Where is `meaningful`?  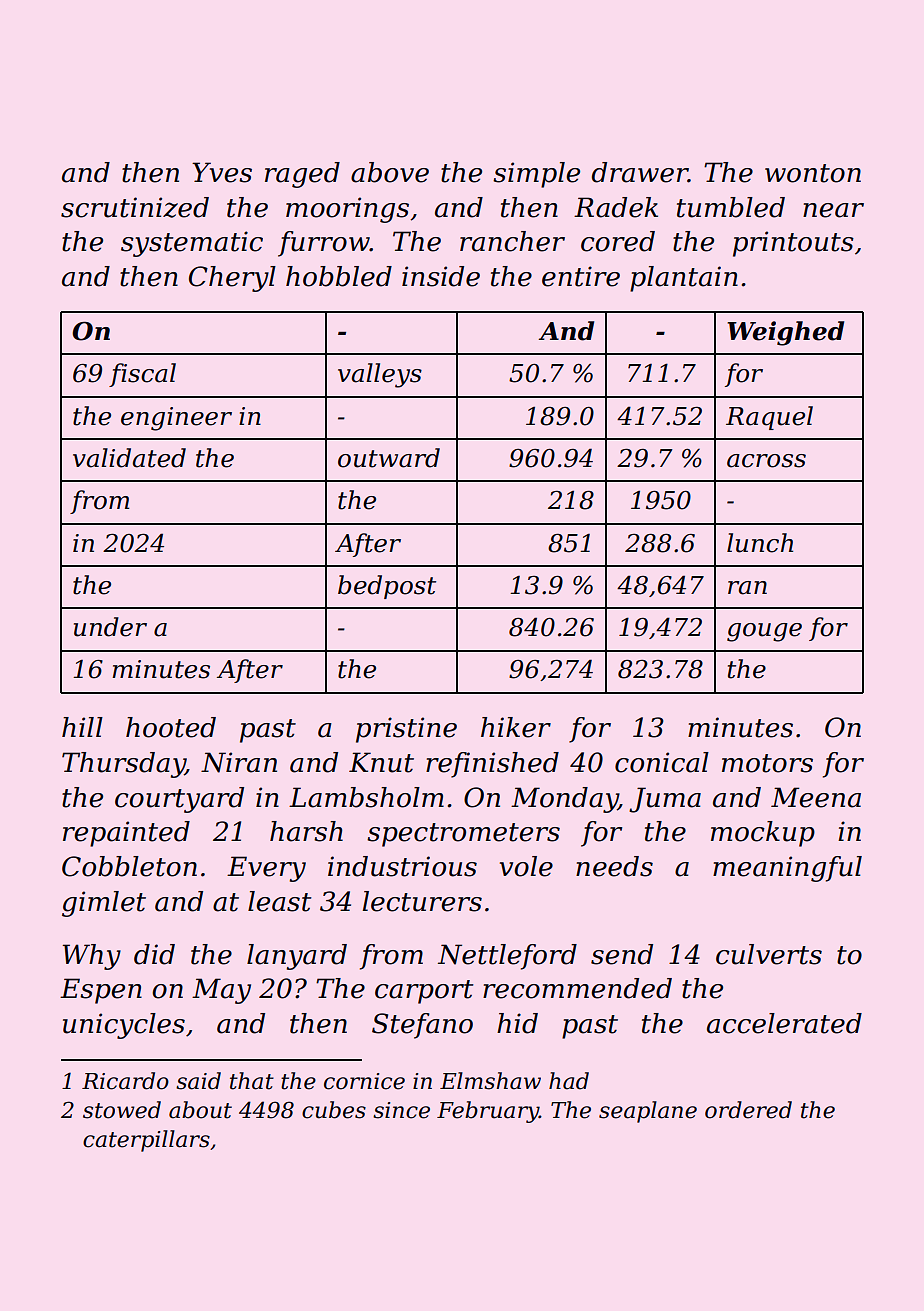 meaningful is located at coordinates (787, 869).
